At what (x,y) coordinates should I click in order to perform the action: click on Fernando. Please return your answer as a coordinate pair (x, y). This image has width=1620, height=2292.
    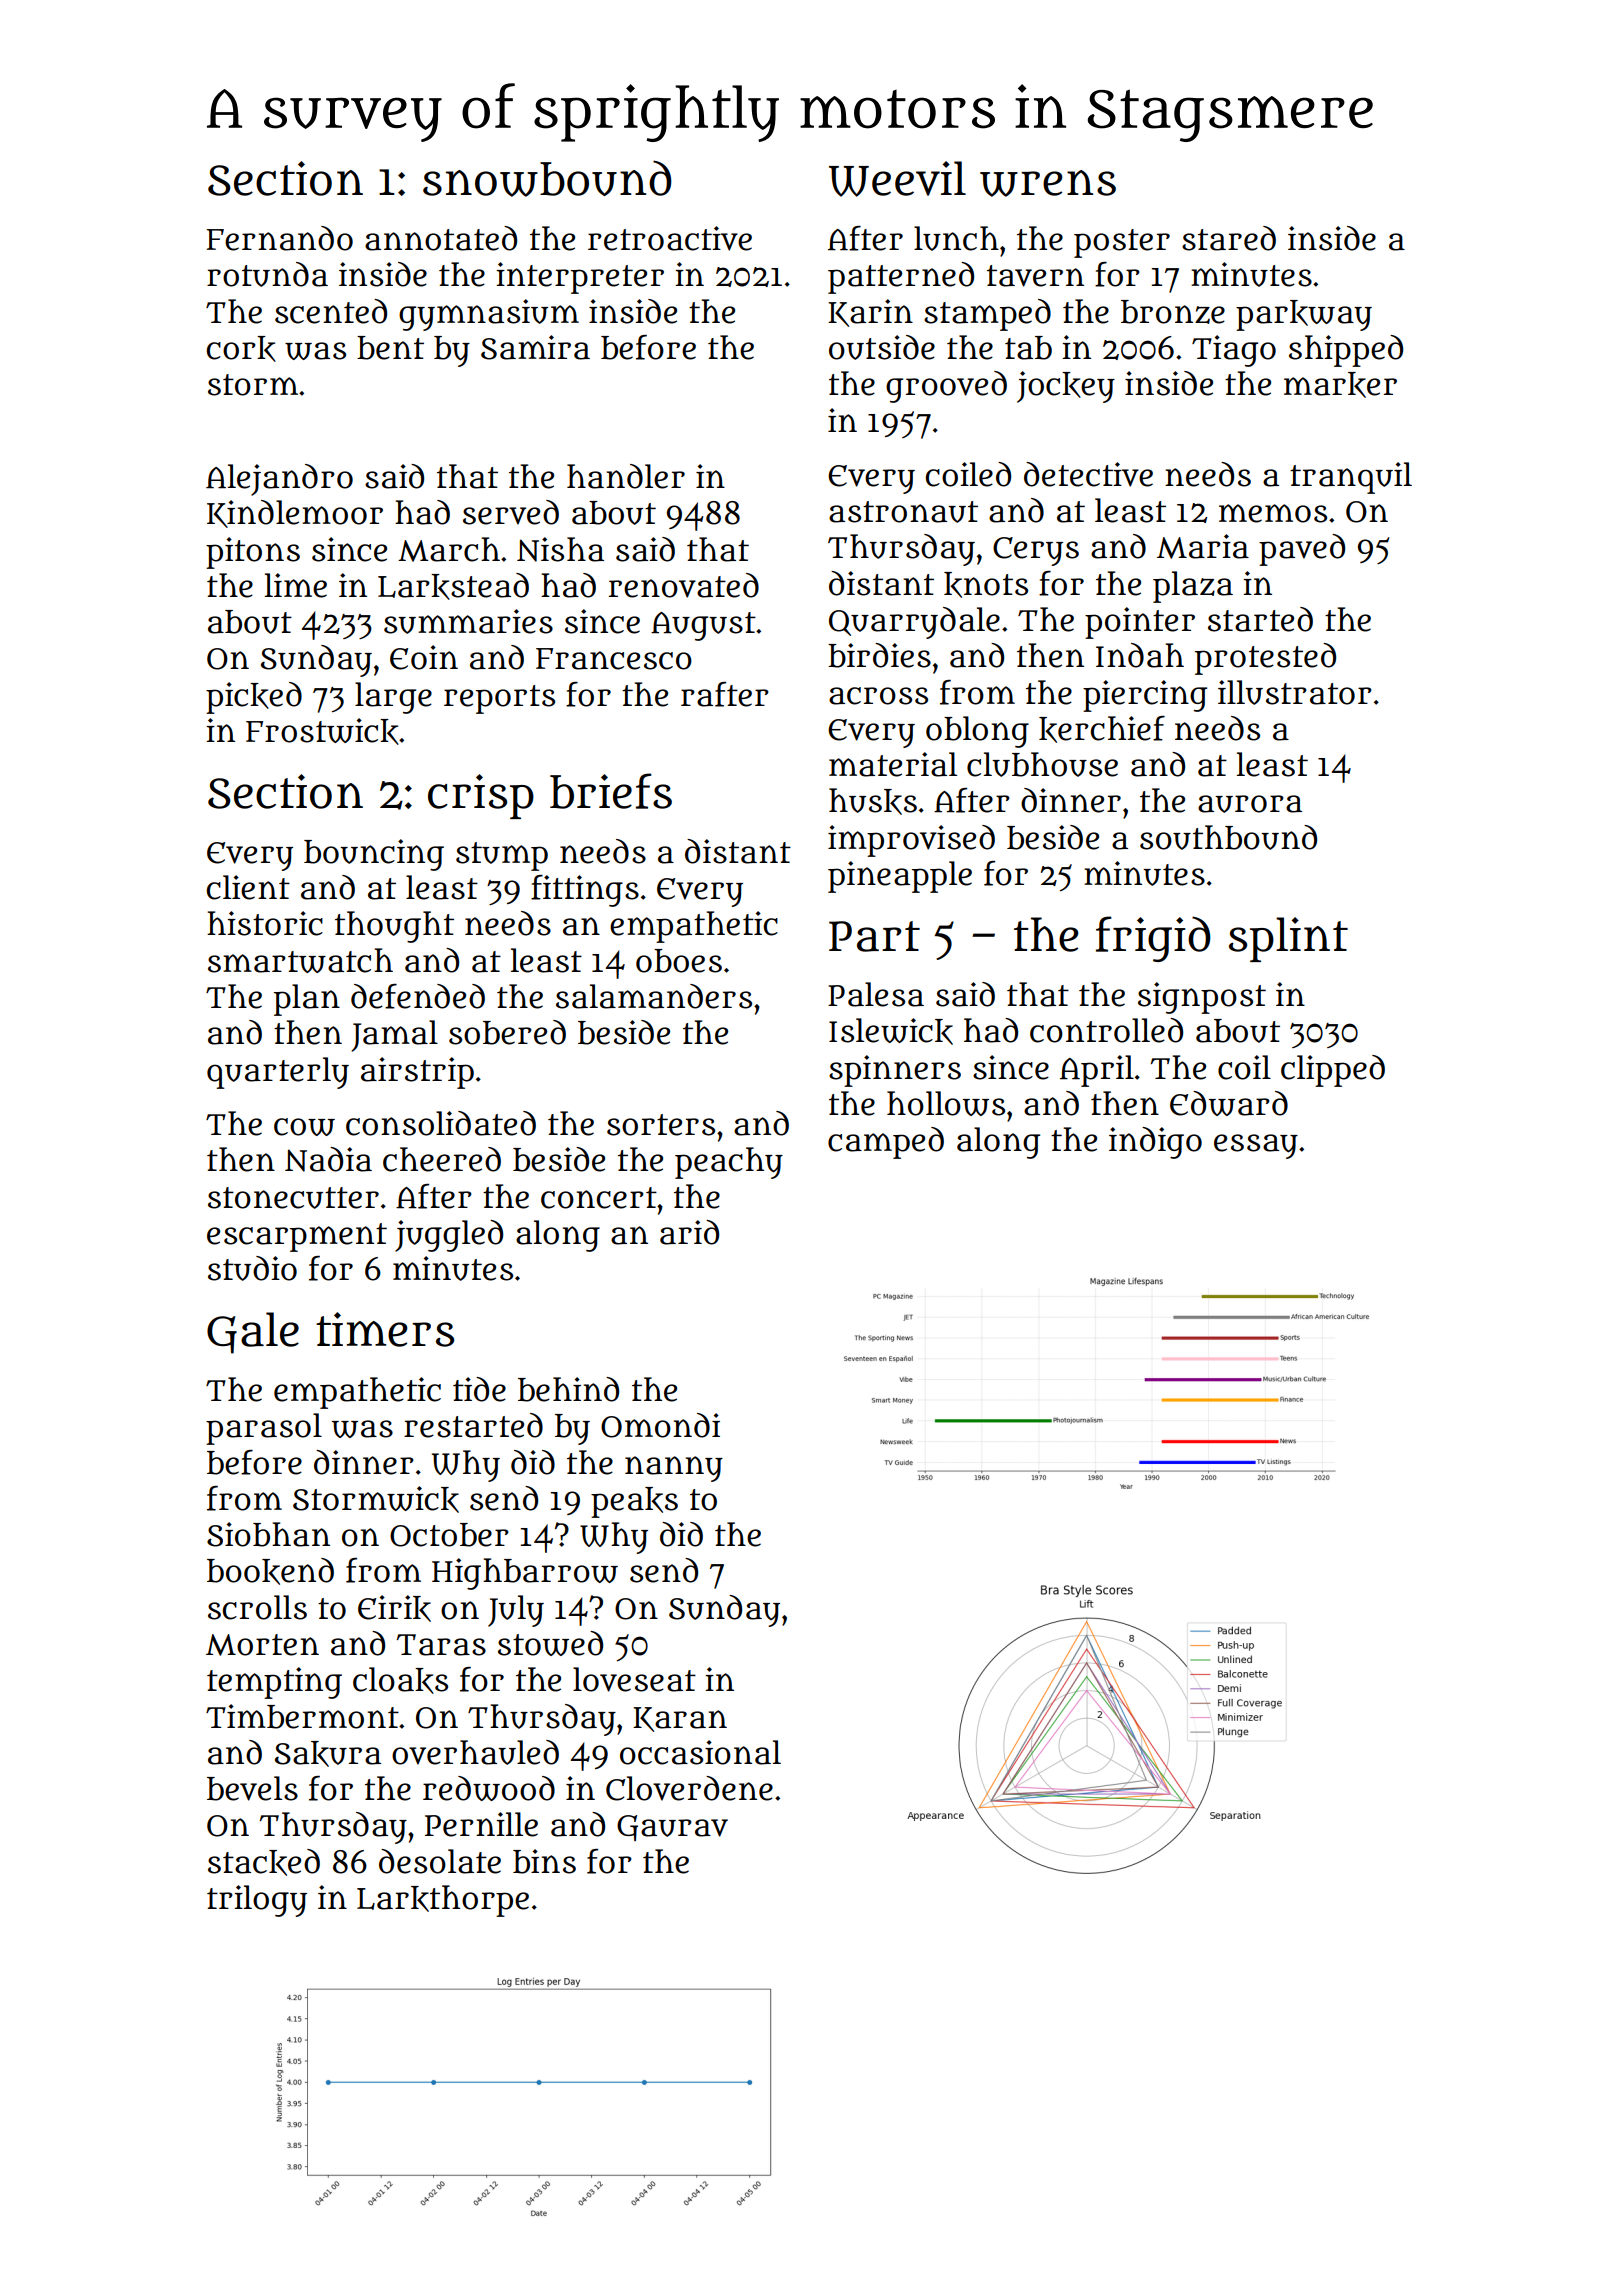
    Looking at the image, I should click on (280, 238).
